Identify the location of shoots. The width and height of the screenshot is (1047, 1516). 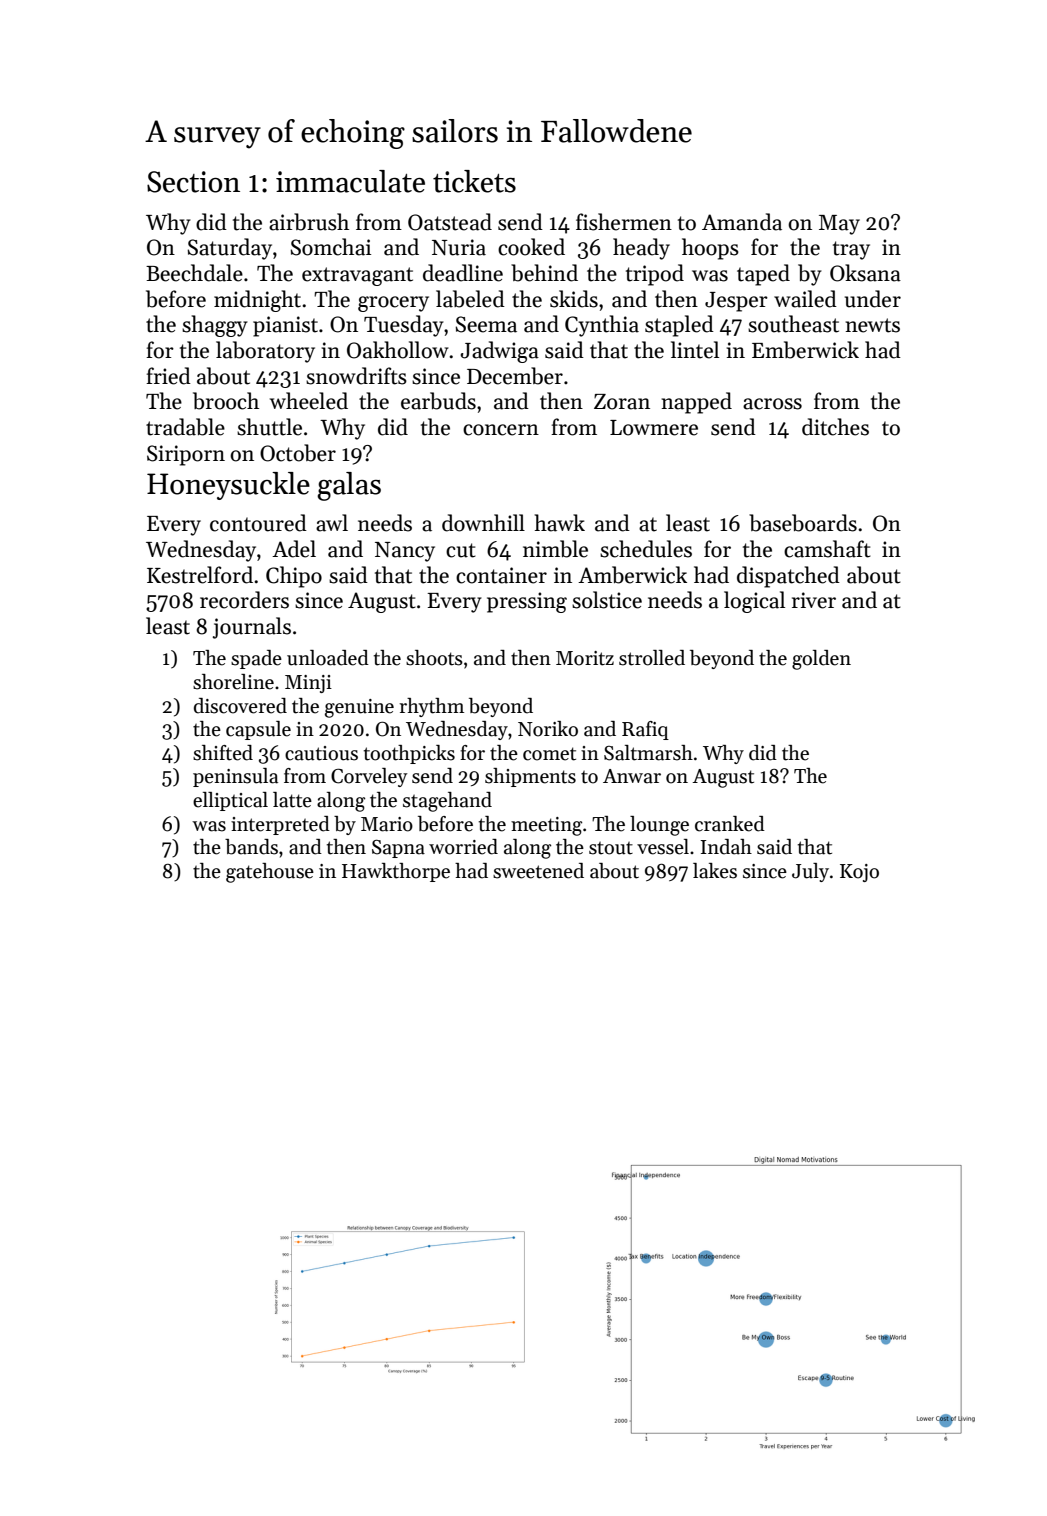
(434, 658).
